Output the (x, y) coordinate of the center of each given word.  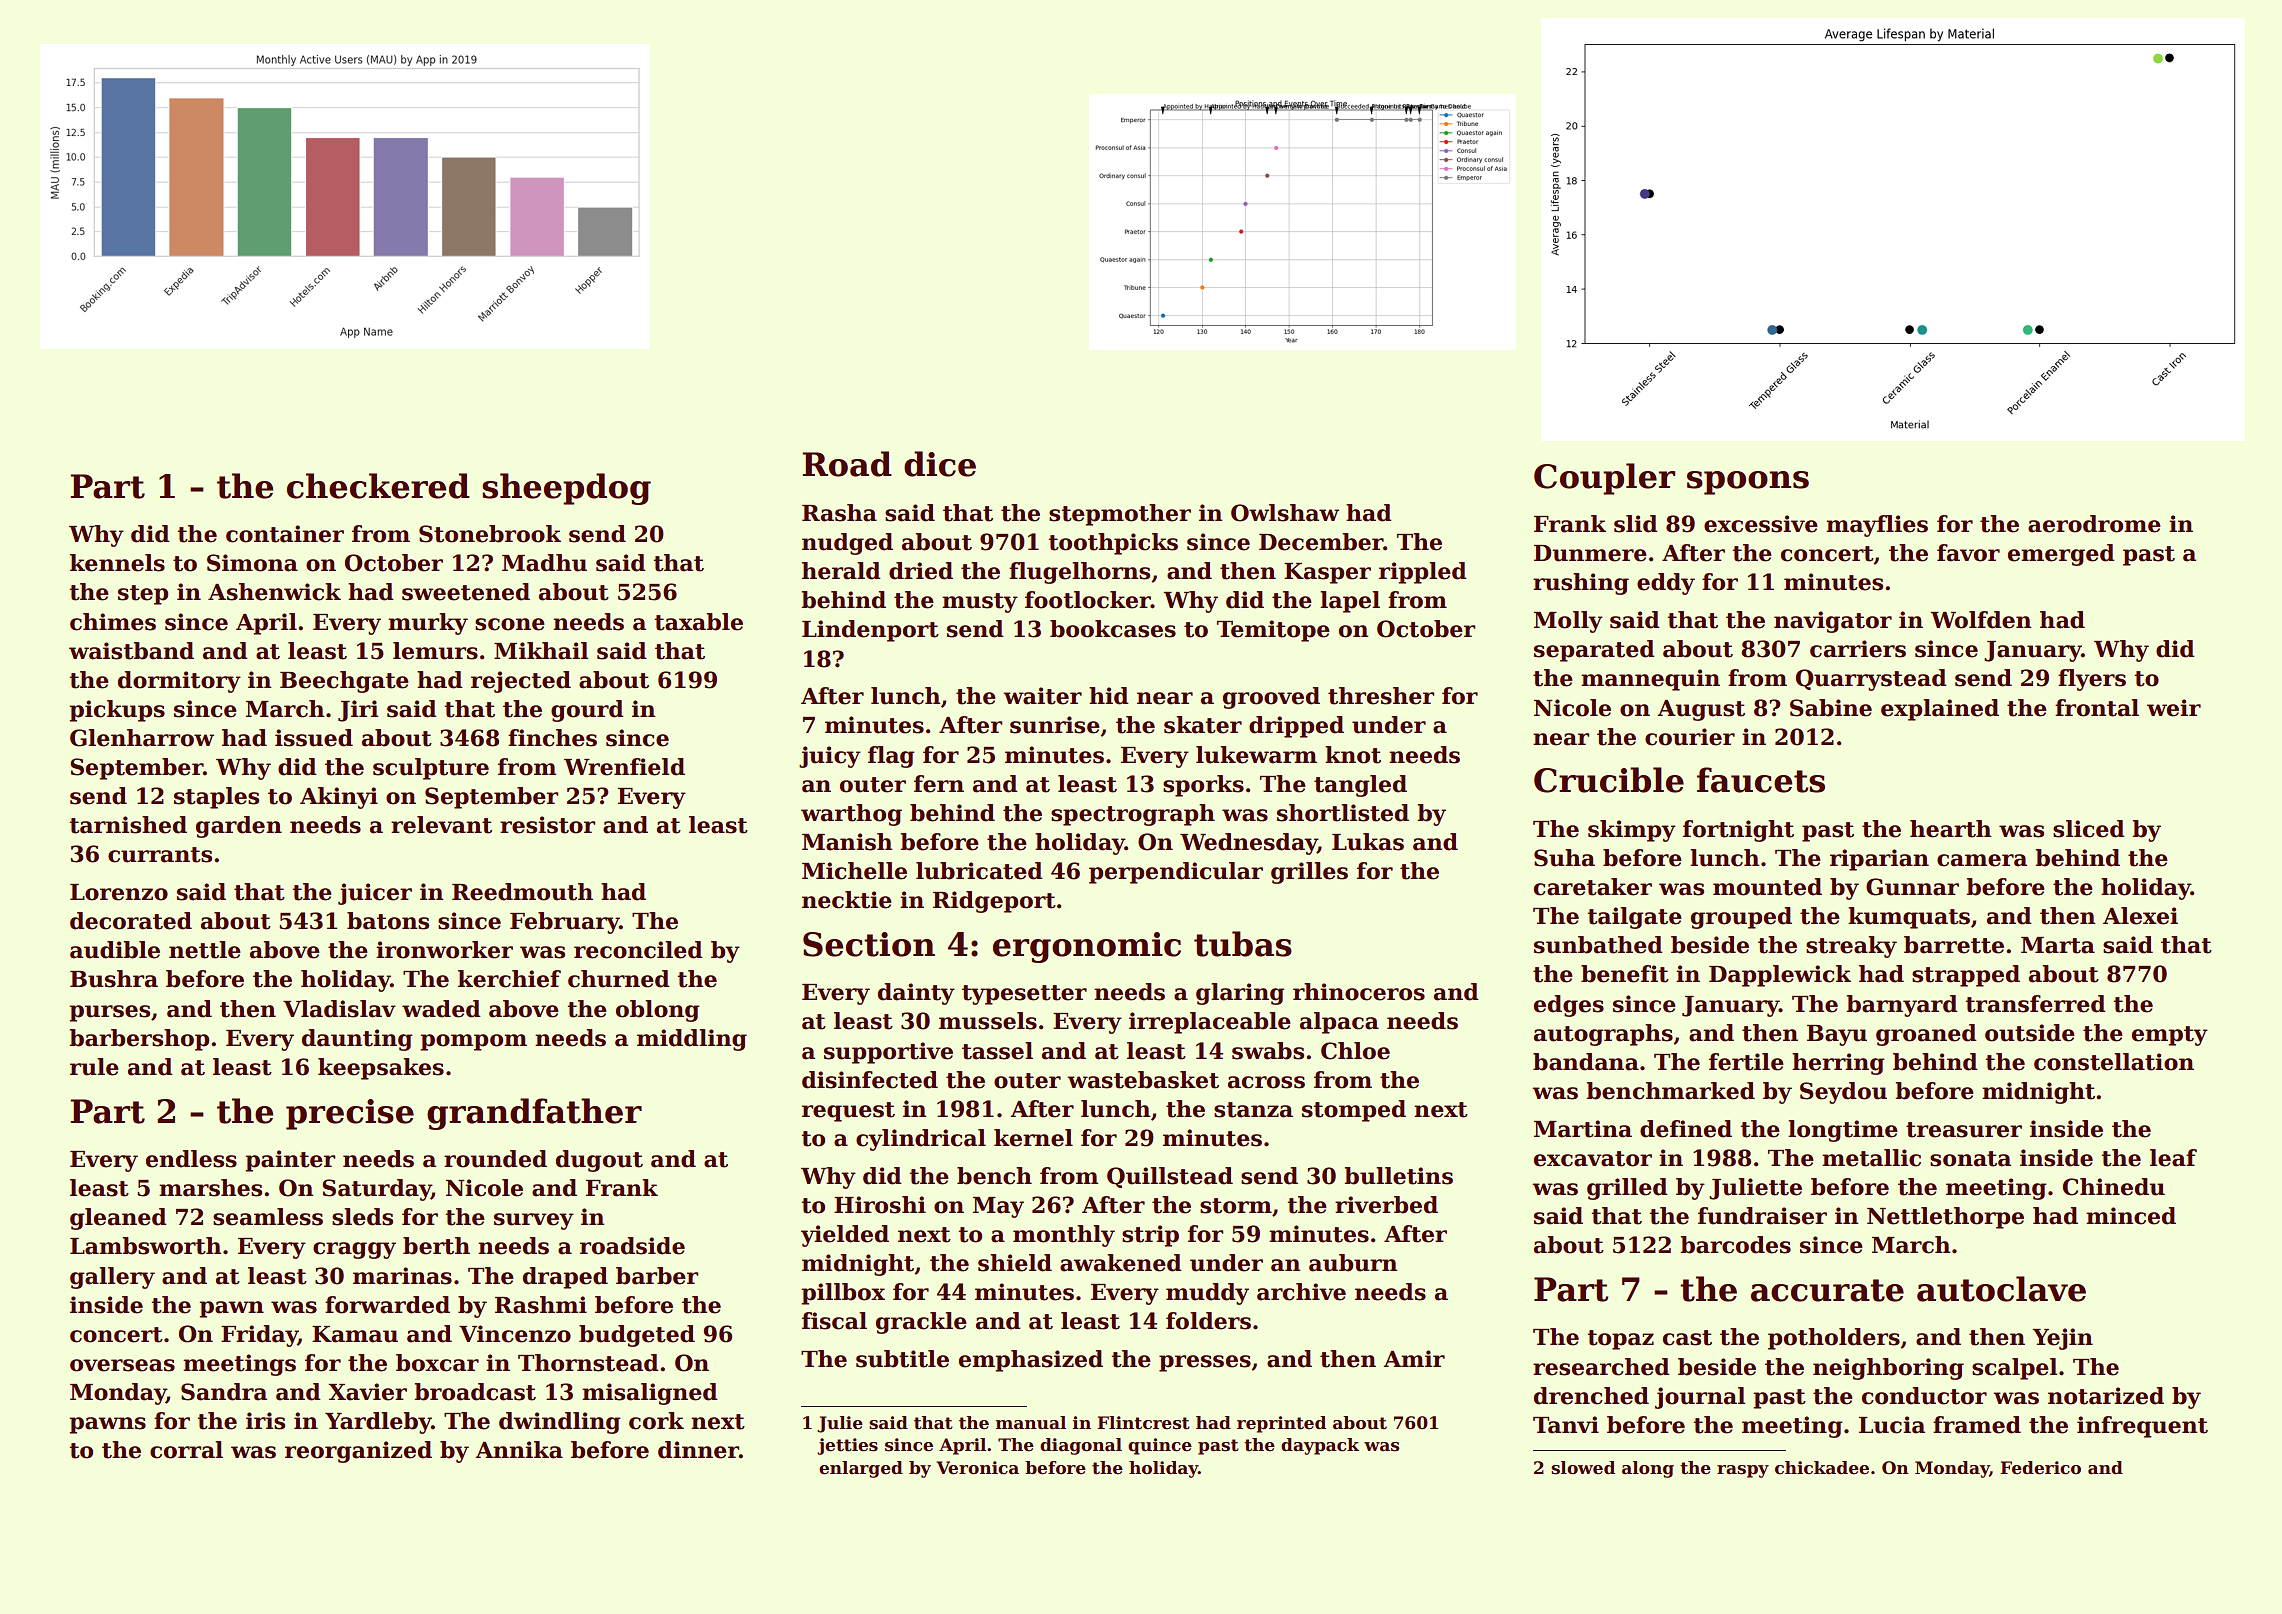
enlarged (861, 1469)
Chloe (1355, 1051)
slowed (1583, 1468)
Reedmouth (522, 892)
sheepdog (566, 489)
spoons (1748, 483)
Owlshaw (1285, 513)
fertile (1746, 1062)
